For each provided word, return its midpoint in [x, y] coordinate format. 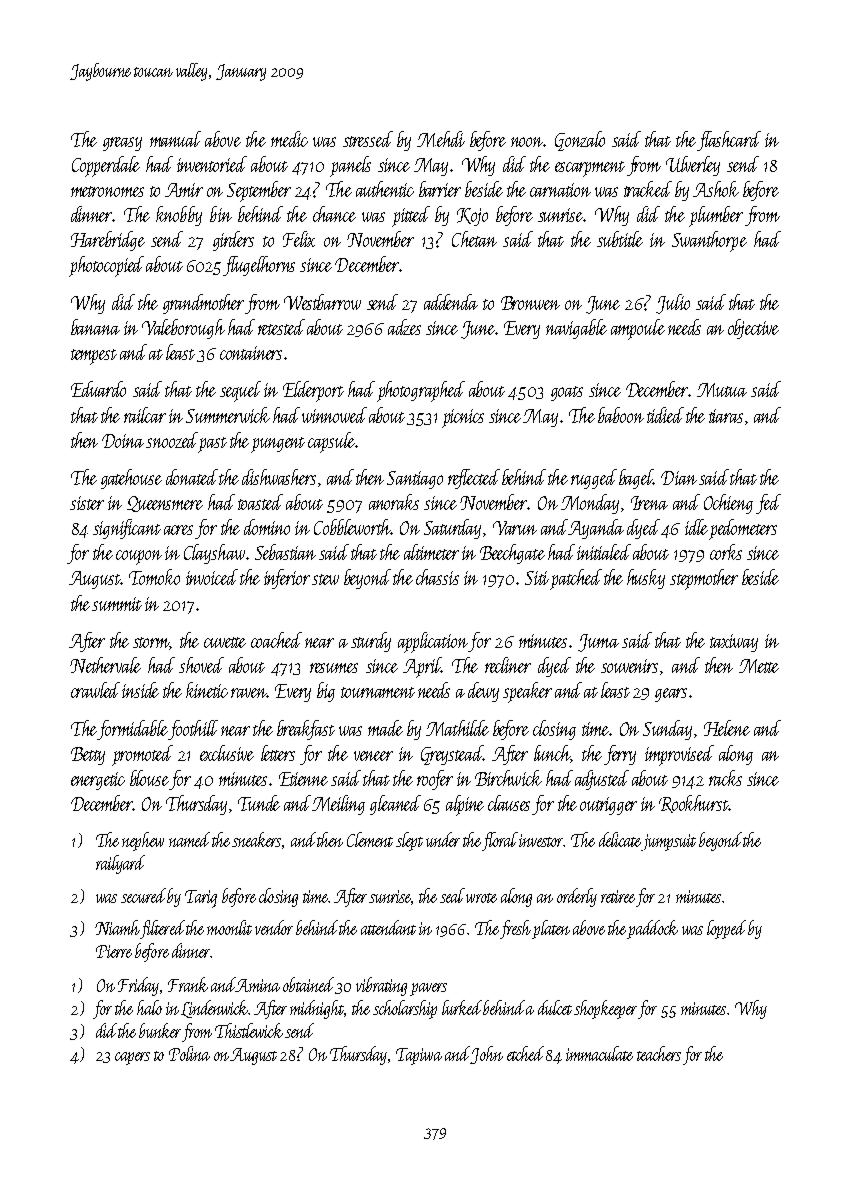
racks [725, 778]
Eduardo [98, 389]
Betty [88, 756]
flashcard [729, 141]
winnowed [334, 415]
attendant [388, 927]
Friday [138, 986]
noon [527, 142]
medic [289, 139]
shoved [201, 665]
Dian [679, 478]
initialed [604, 552]
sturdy [371, 642]
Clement [370, 839]
